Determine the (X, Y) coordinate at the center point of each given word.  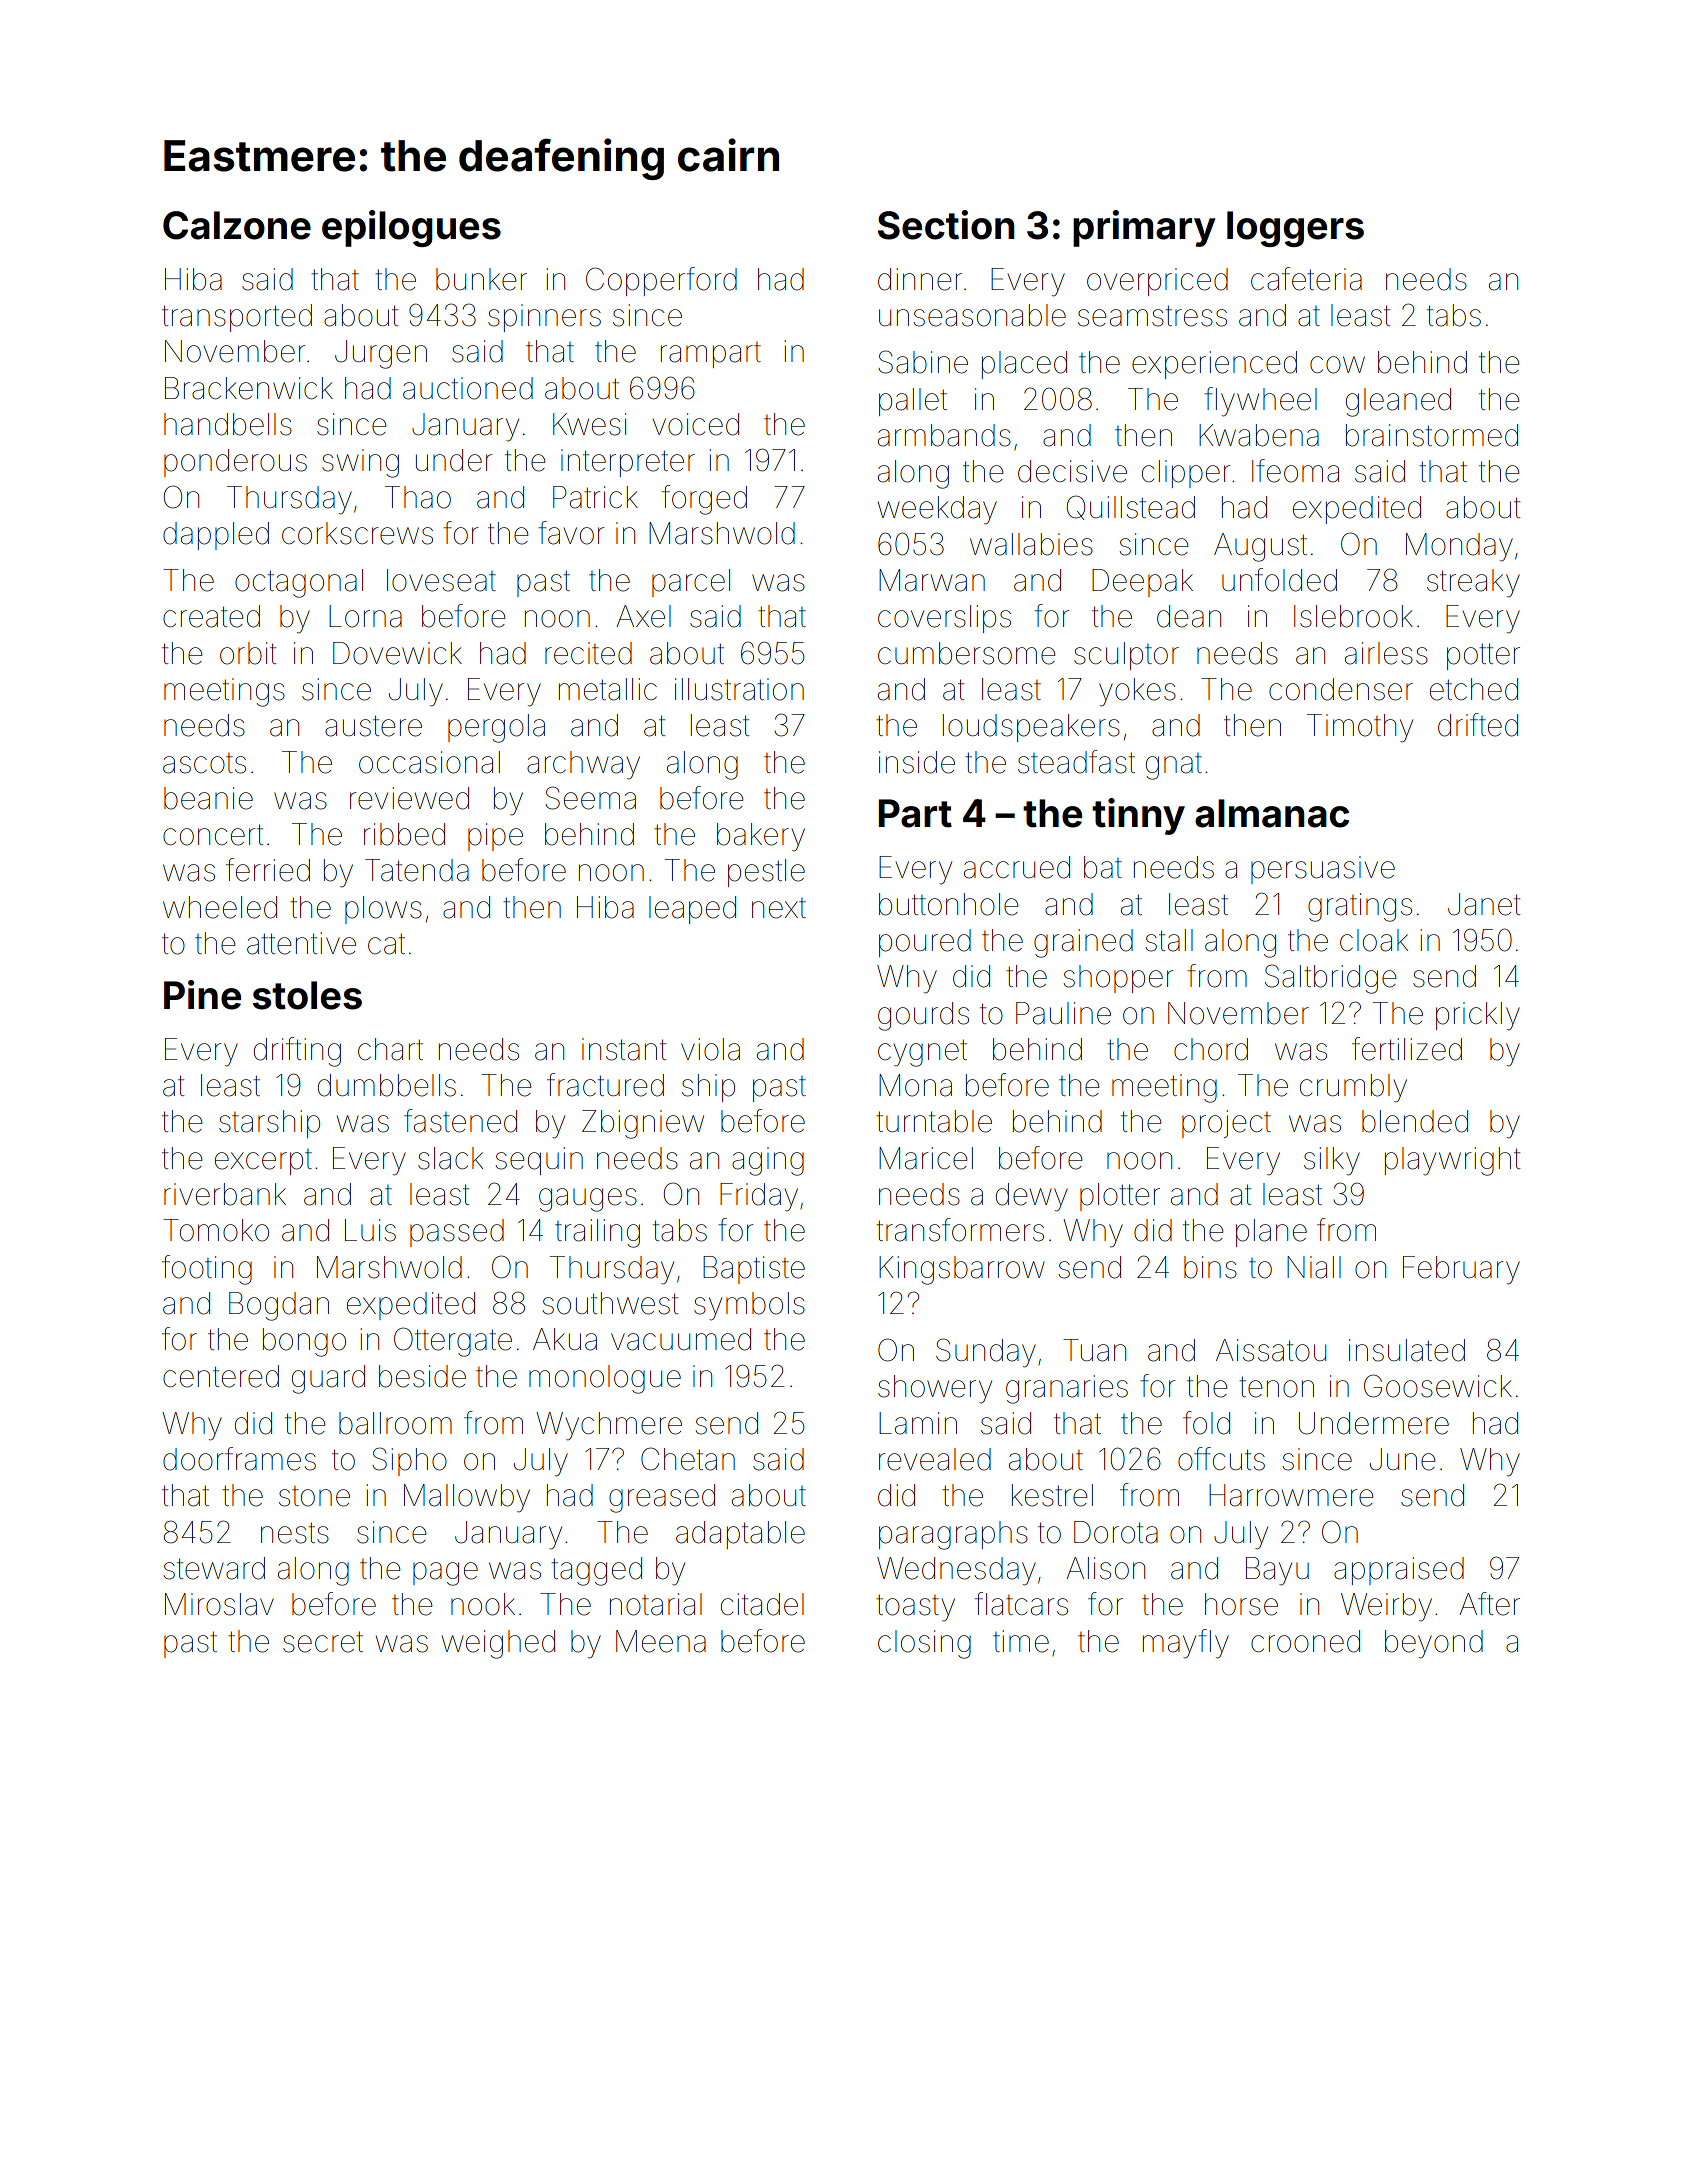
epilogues (411, 228)
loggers (1295, 229)
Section (946, 225)
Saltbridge (1330, 979)
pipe (495, 837)
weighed (498, 1644)
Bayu (1277, 1571)
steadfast (1076, 762)
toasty (915, 1608)
